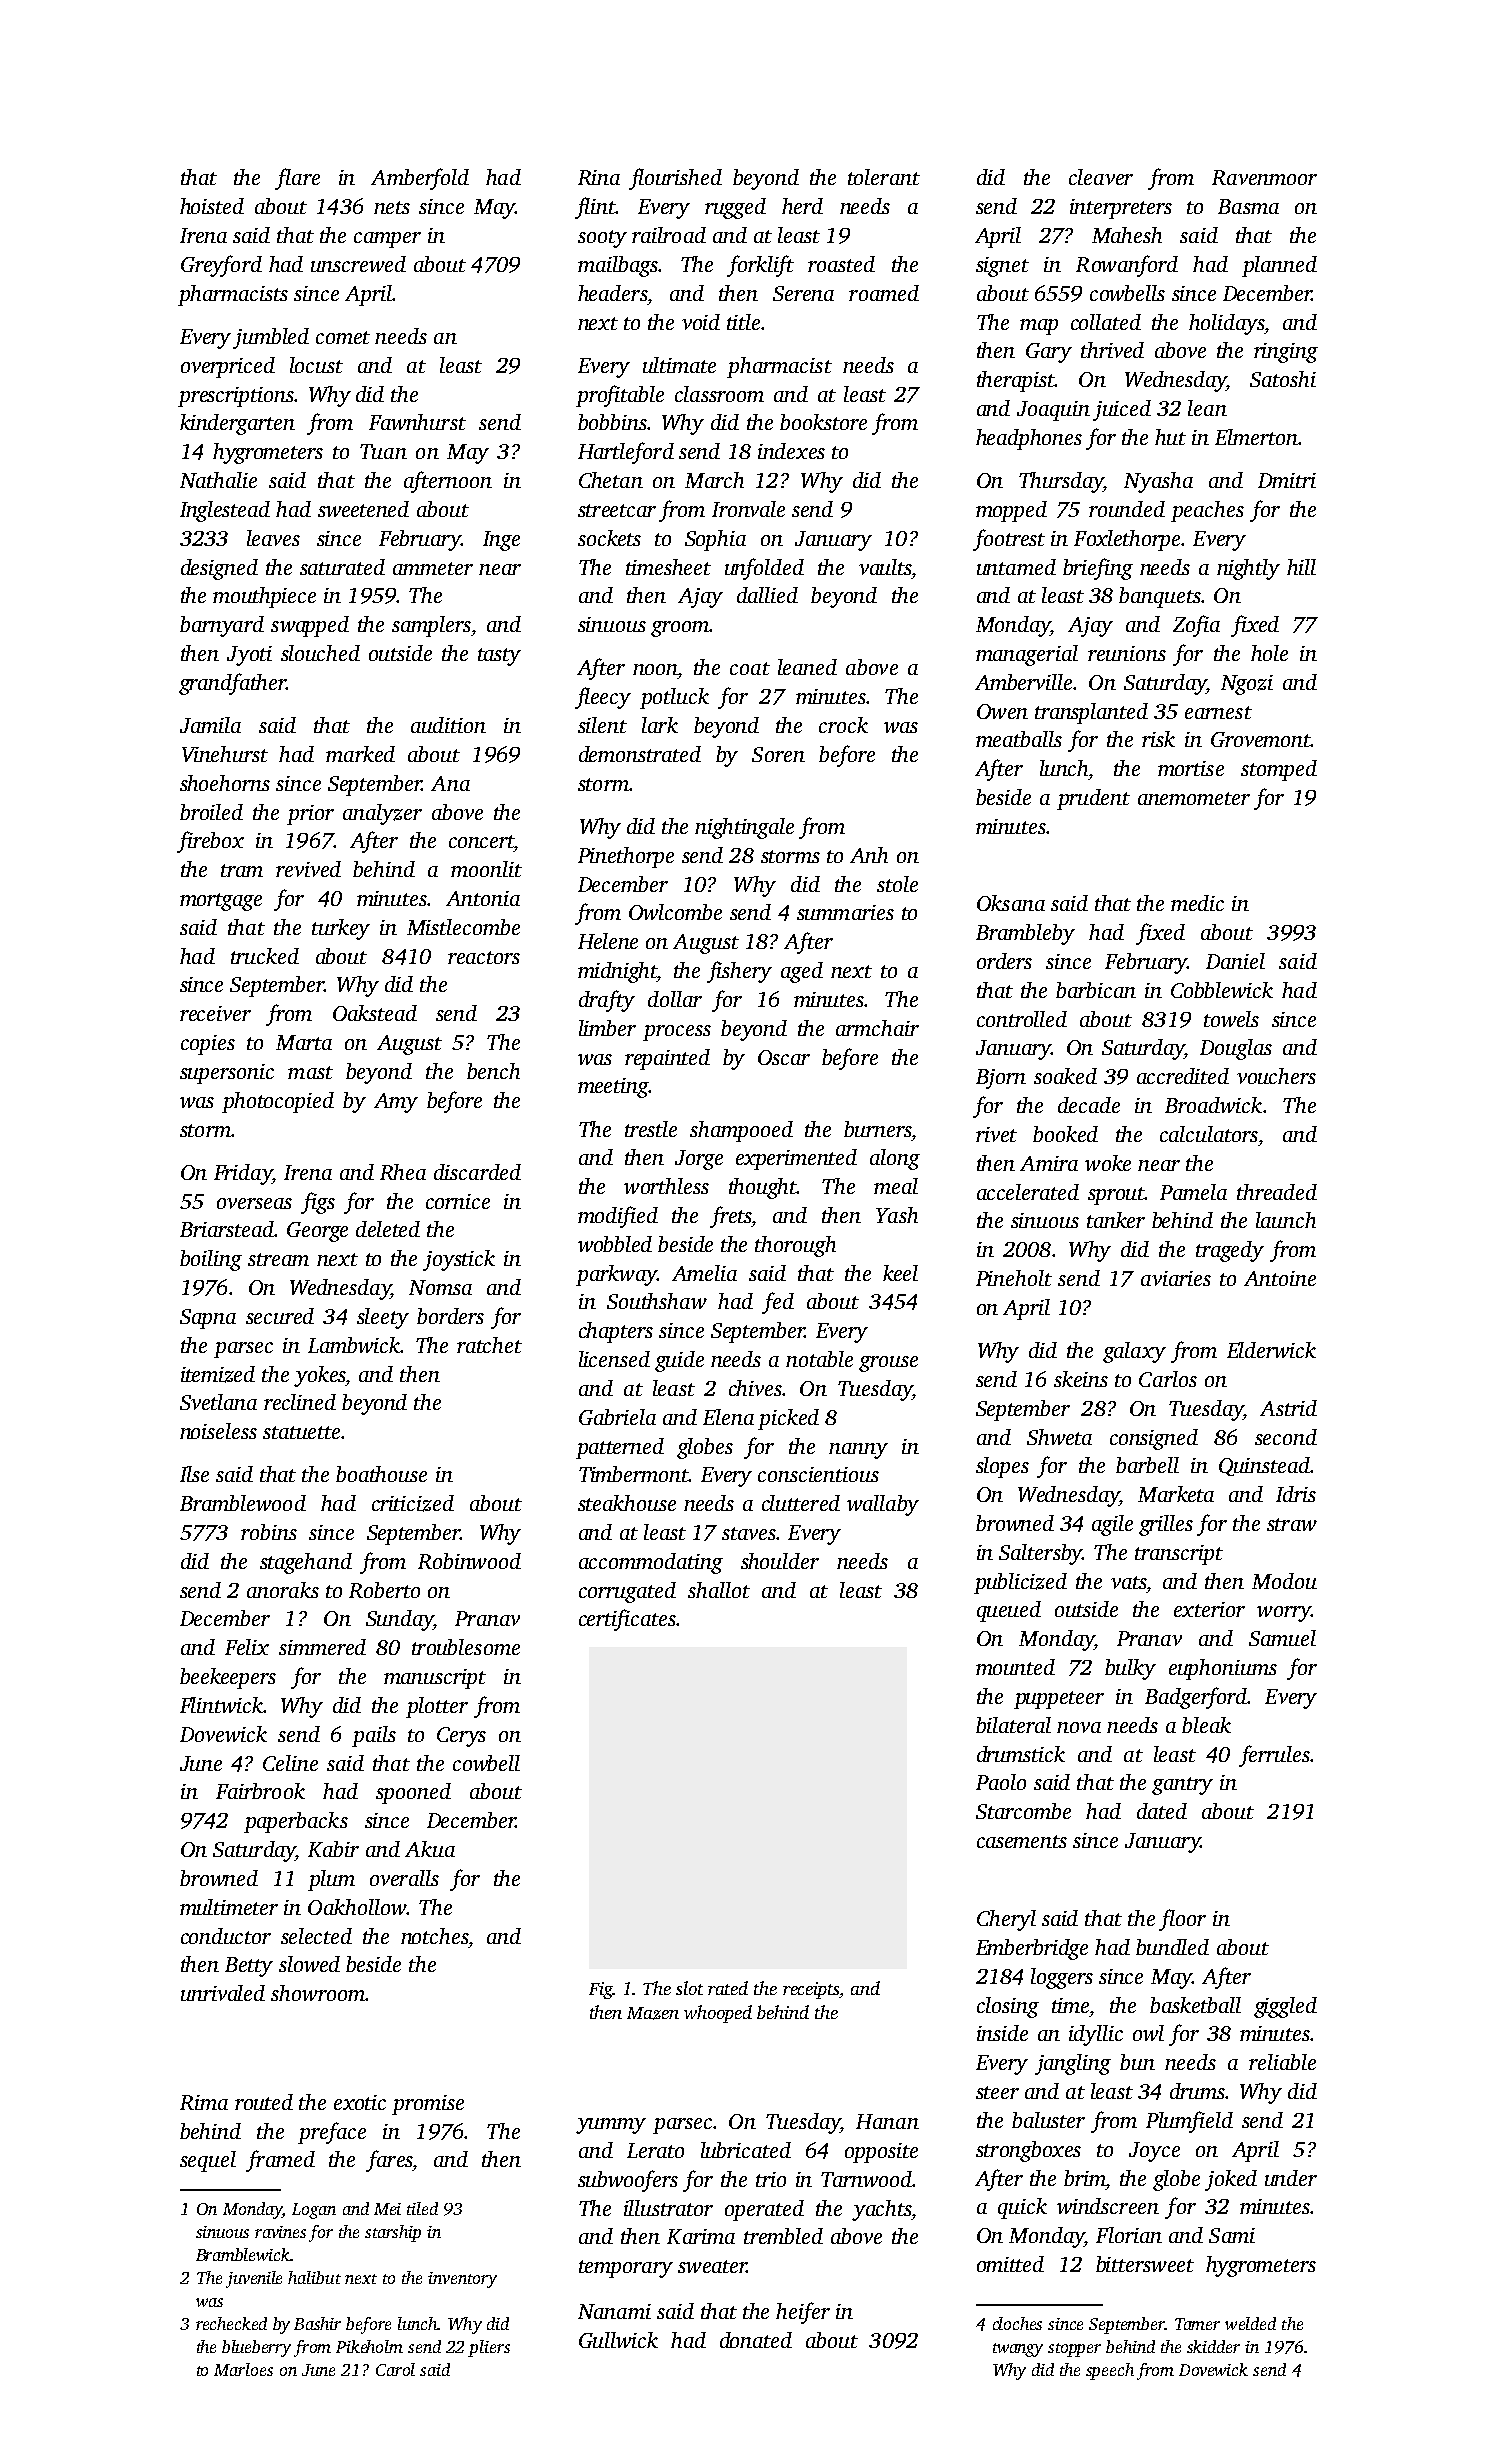 Image resolution: width=1496 pixels, height=2464 pixels. Describe the element at coordinates (448, 725) in the document. I see `audition` at that location.
